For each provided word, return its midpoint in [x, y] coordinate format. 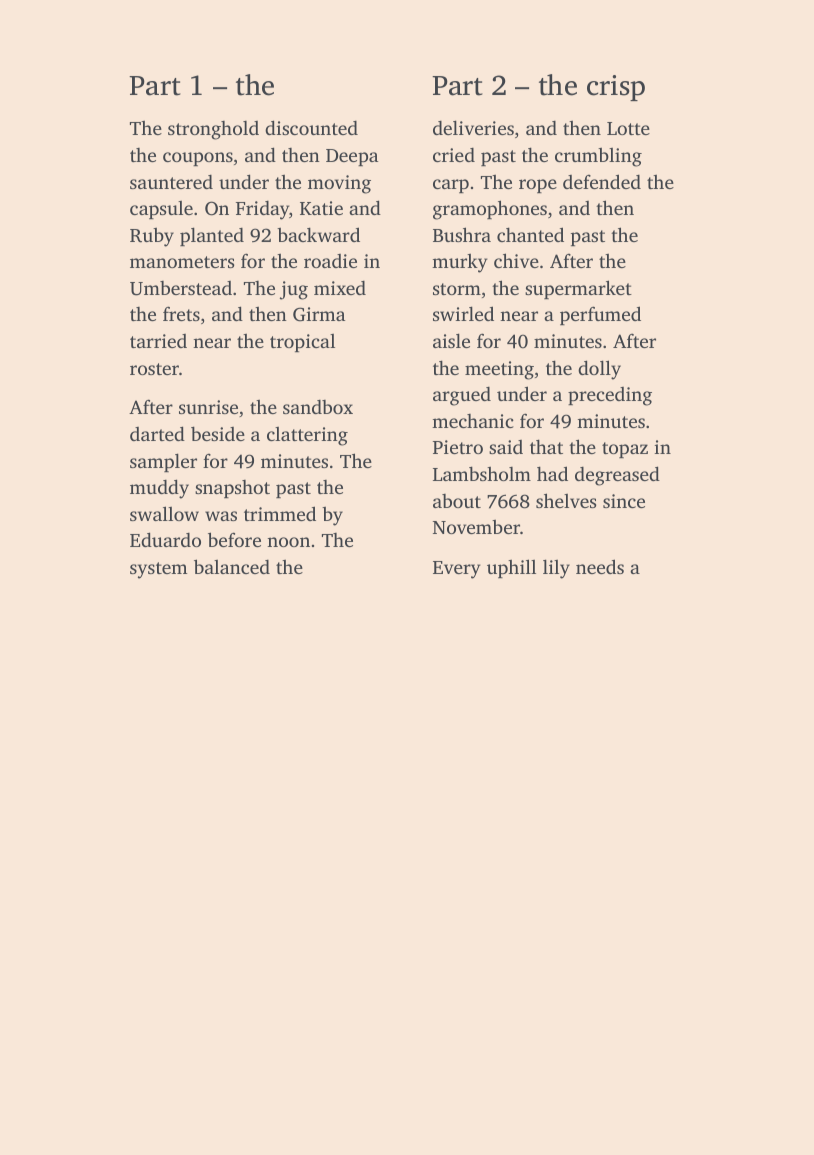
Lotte [628, 128]
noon [288, 542]
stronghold [213, 130]
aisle [451, 340]
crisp [616, 88]
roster [154, 369]
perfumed [600, 315]
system [158, 570]
